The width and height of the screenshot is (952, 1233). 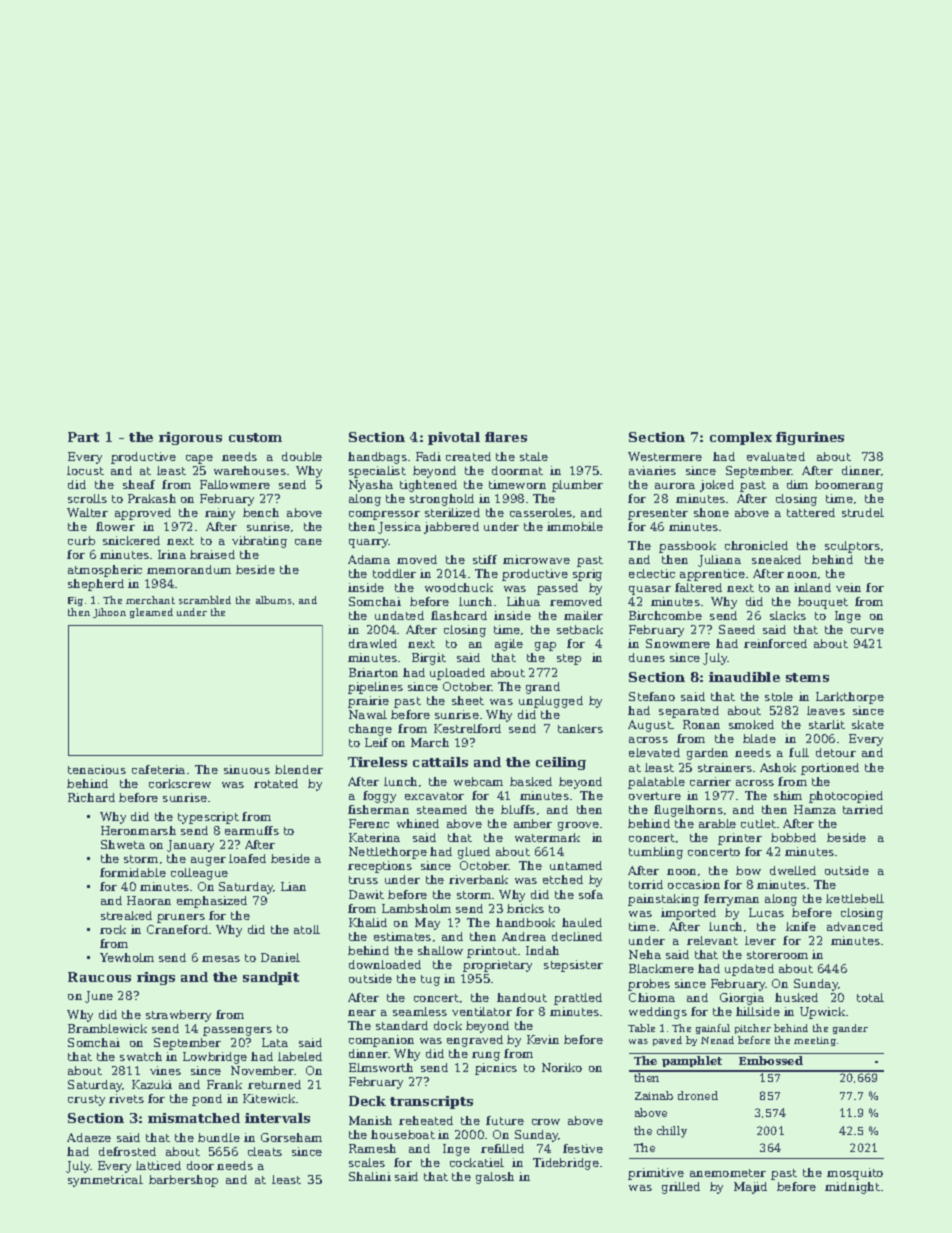 I want to click on smoked, so click(x=751, y=724).
